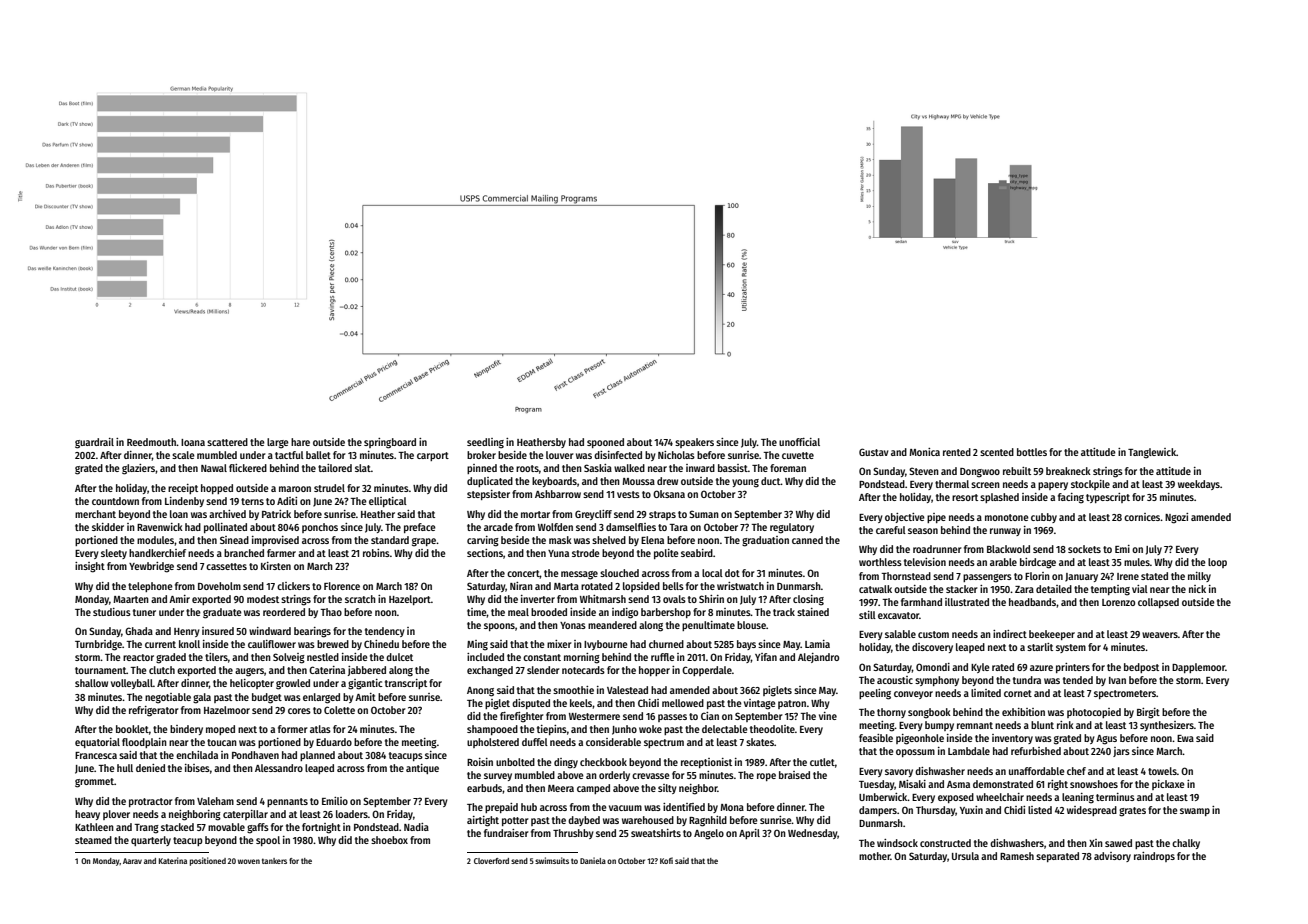 The width and height of the page is (1308, 924). I want to click on Lindenby, so click(184, 502).
